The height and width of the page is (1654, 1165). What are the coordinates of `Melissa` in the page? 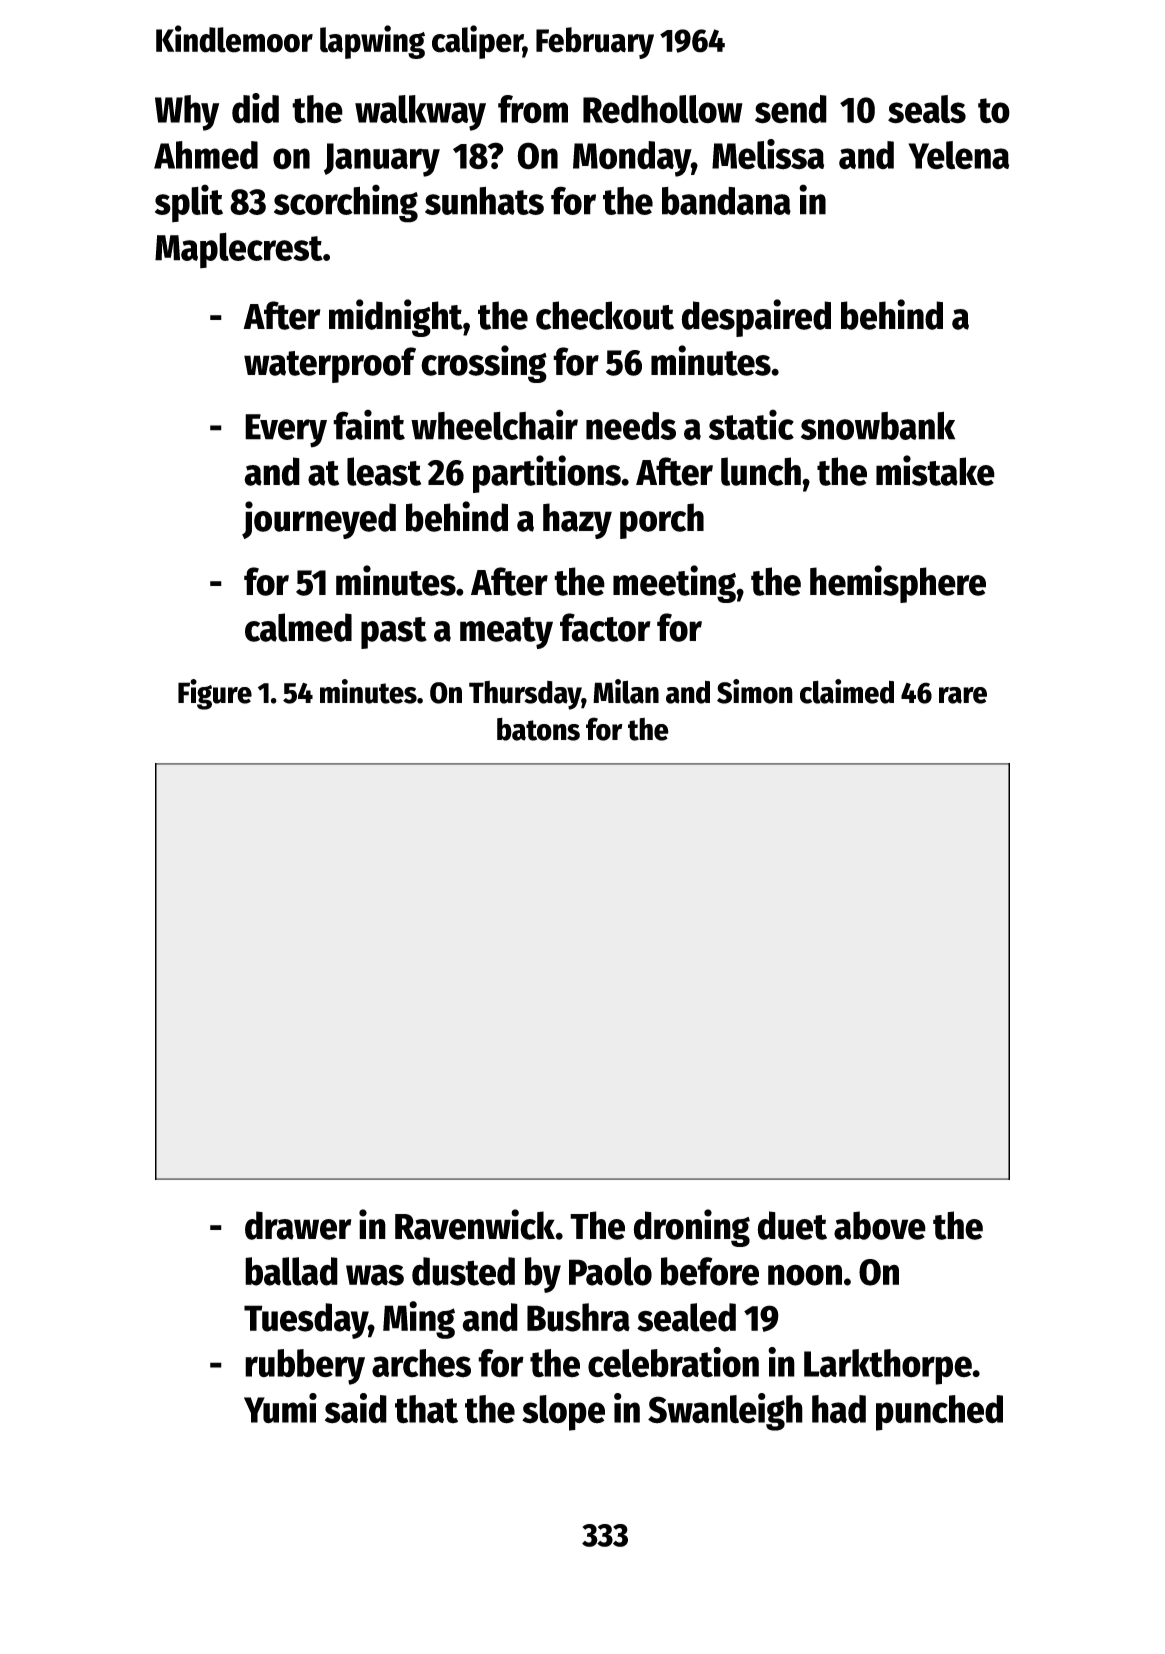 It's located at (768, 154).
